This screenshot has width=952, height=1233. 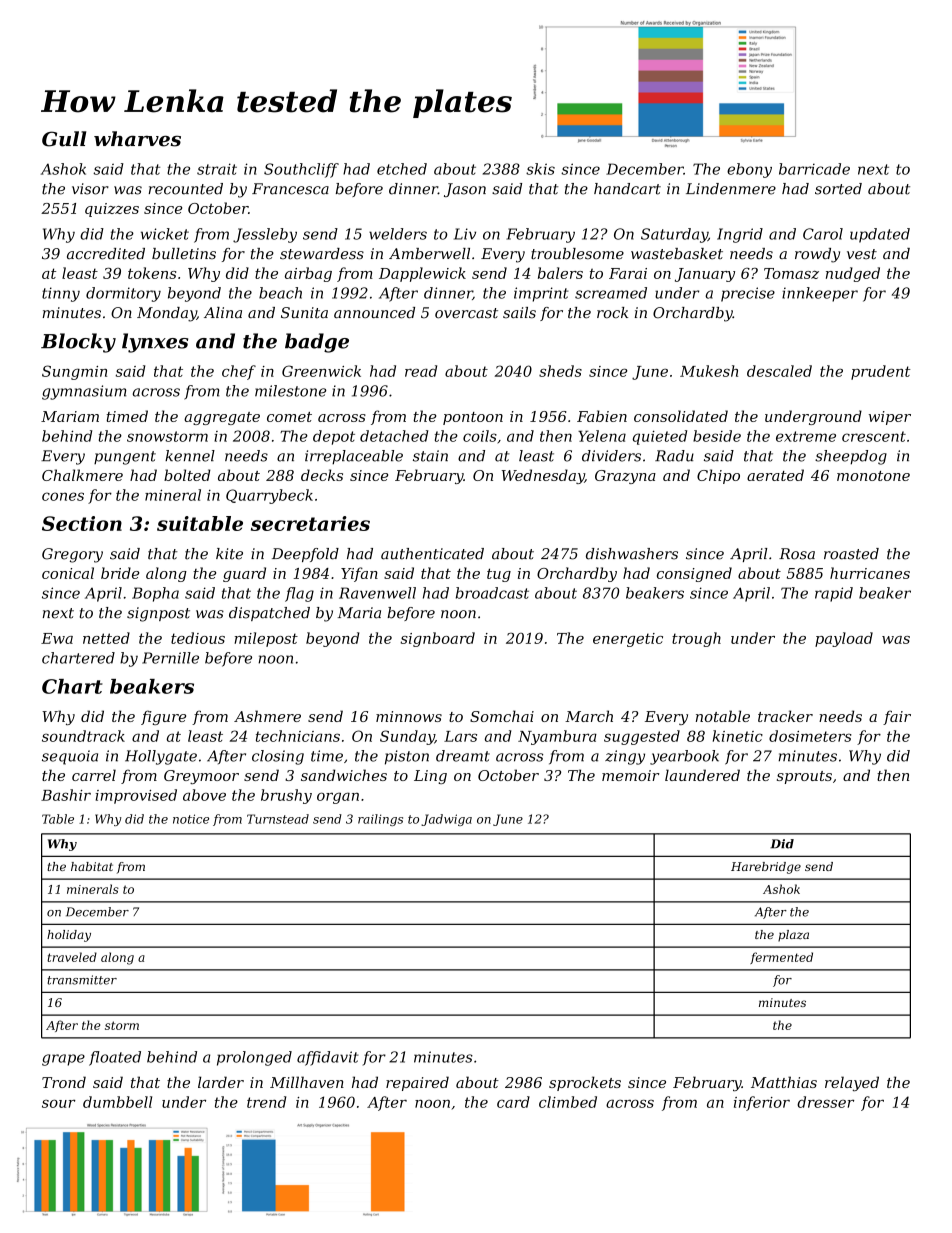 I want to click on Chalkmere, so click(x=82, y=475).
